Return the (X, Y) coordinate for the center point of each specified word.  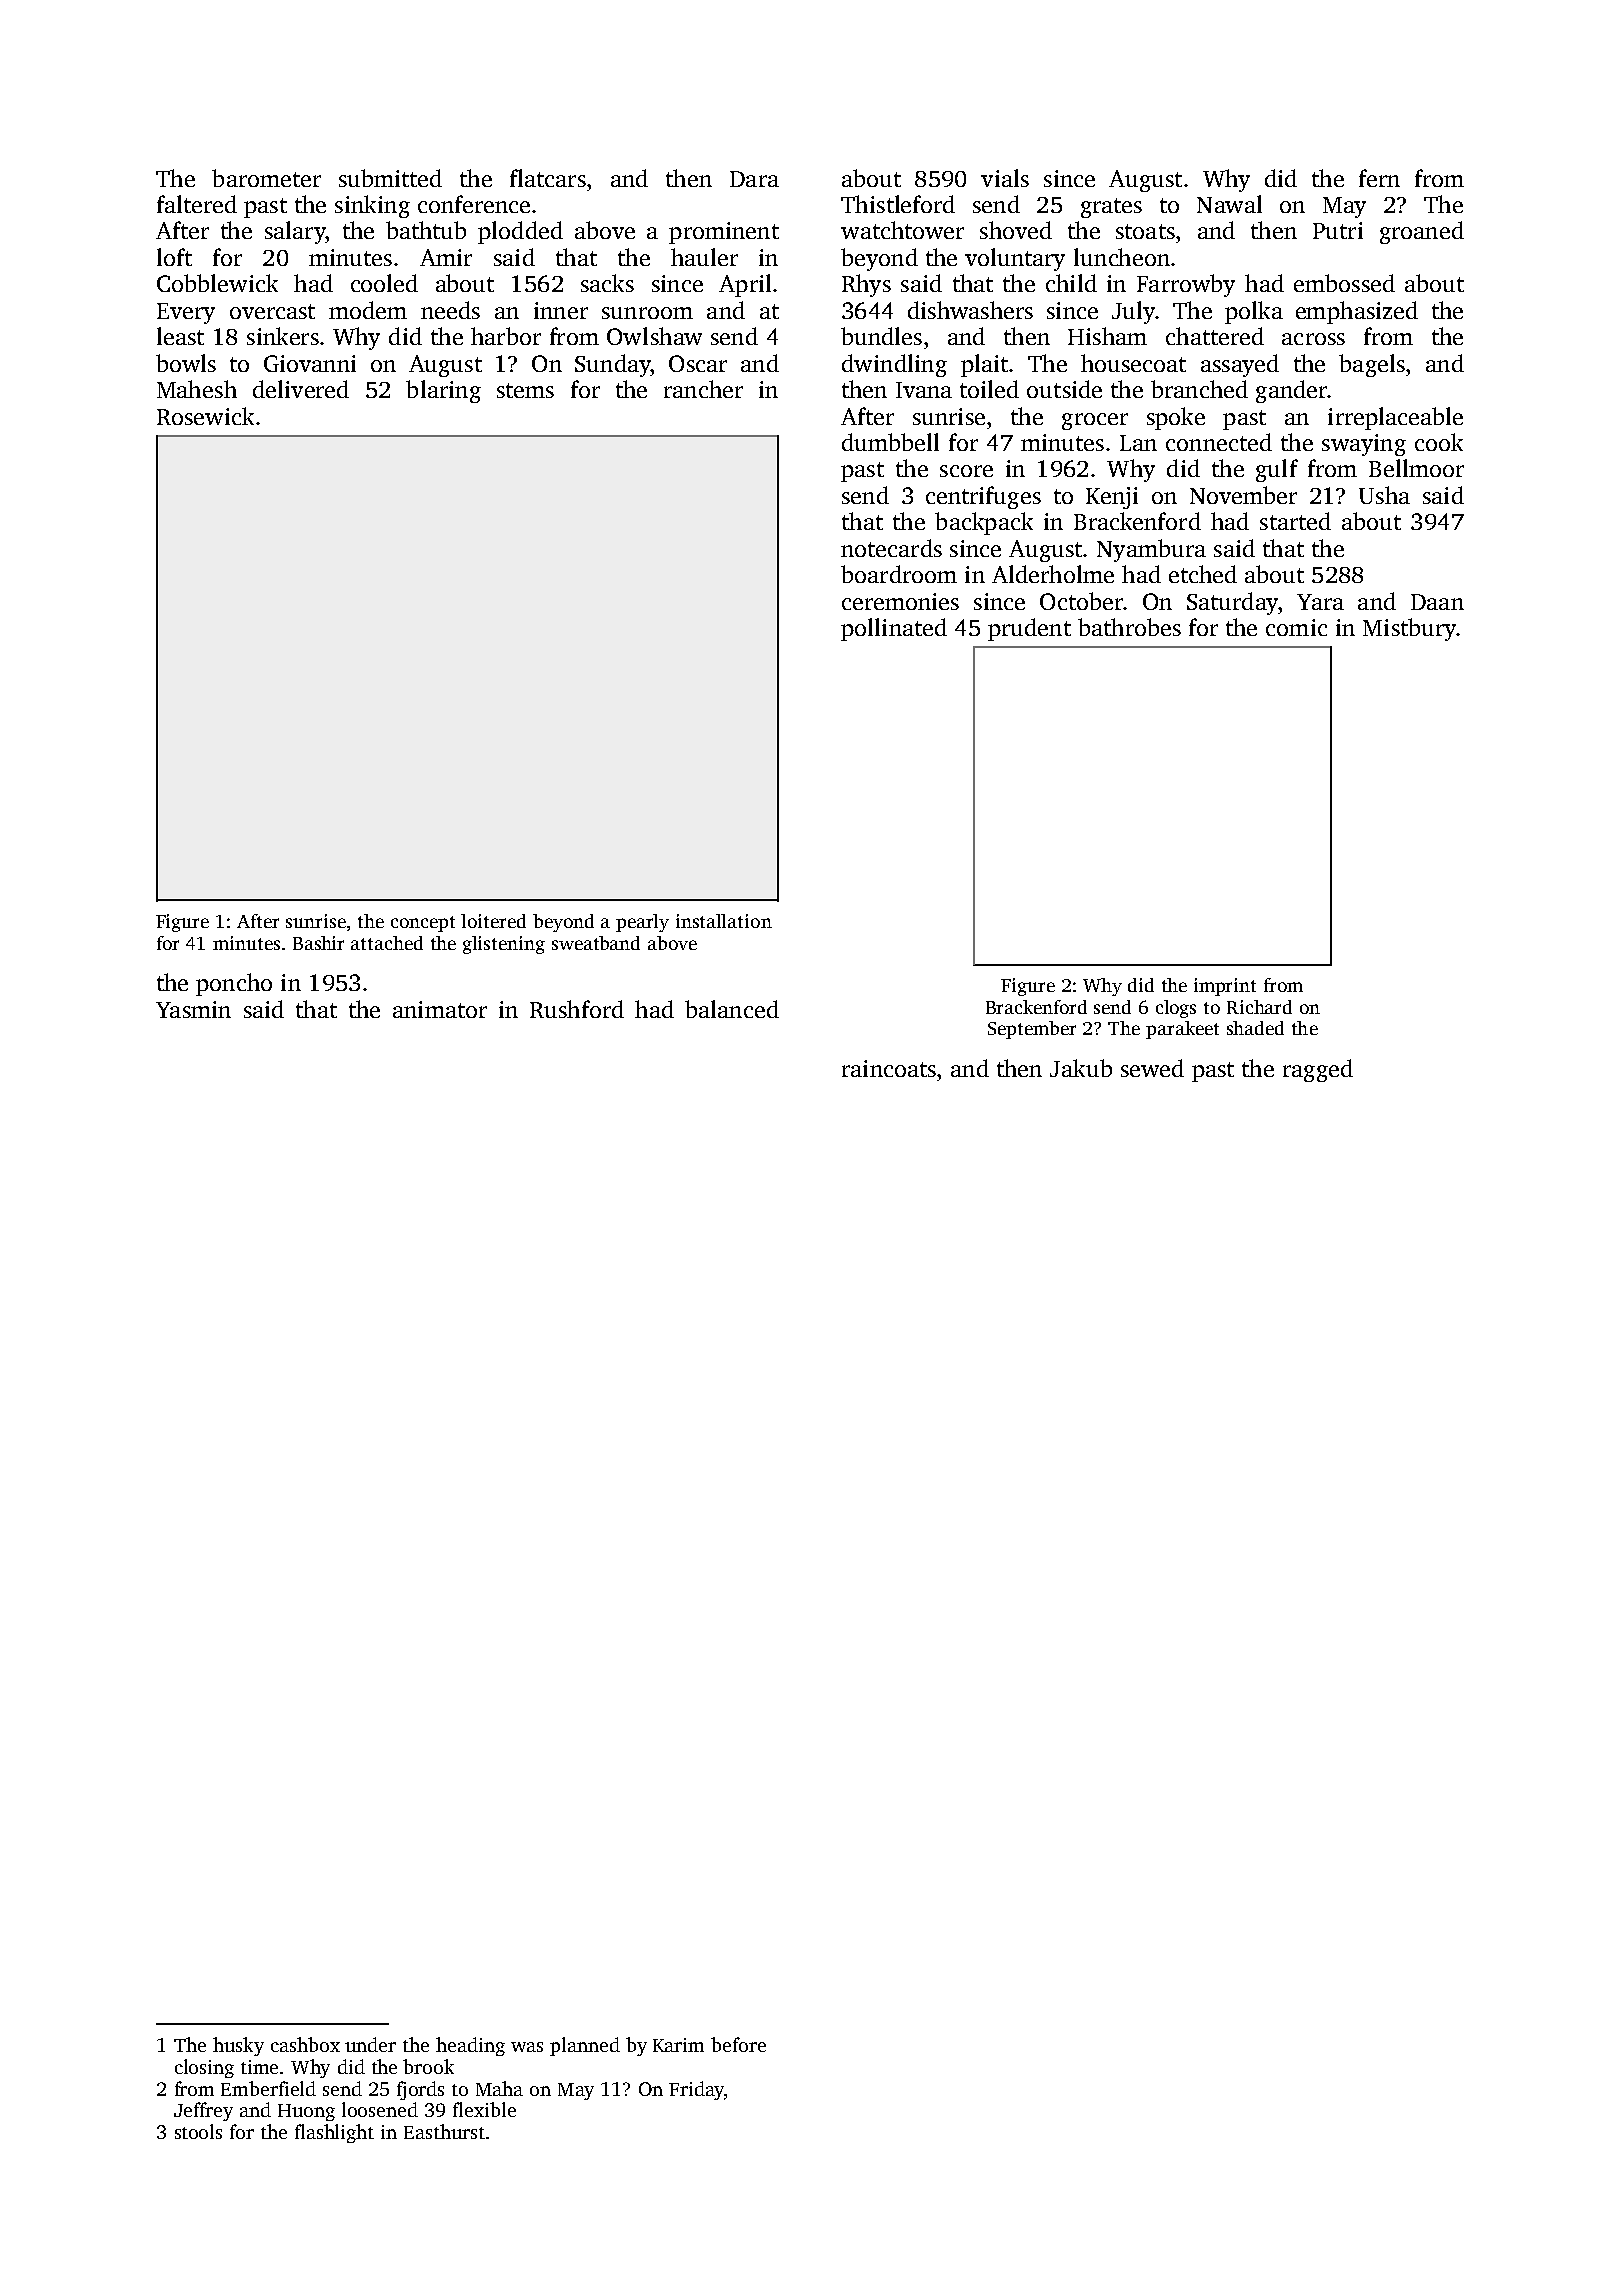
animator (440, 1009)
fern (1379, 178)
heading (470, 2046)
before (738, 2044)
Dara (754, 179)
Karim (678, 2045)
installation (724, 921)
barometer (266, 178)
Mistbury (1409, 629)
